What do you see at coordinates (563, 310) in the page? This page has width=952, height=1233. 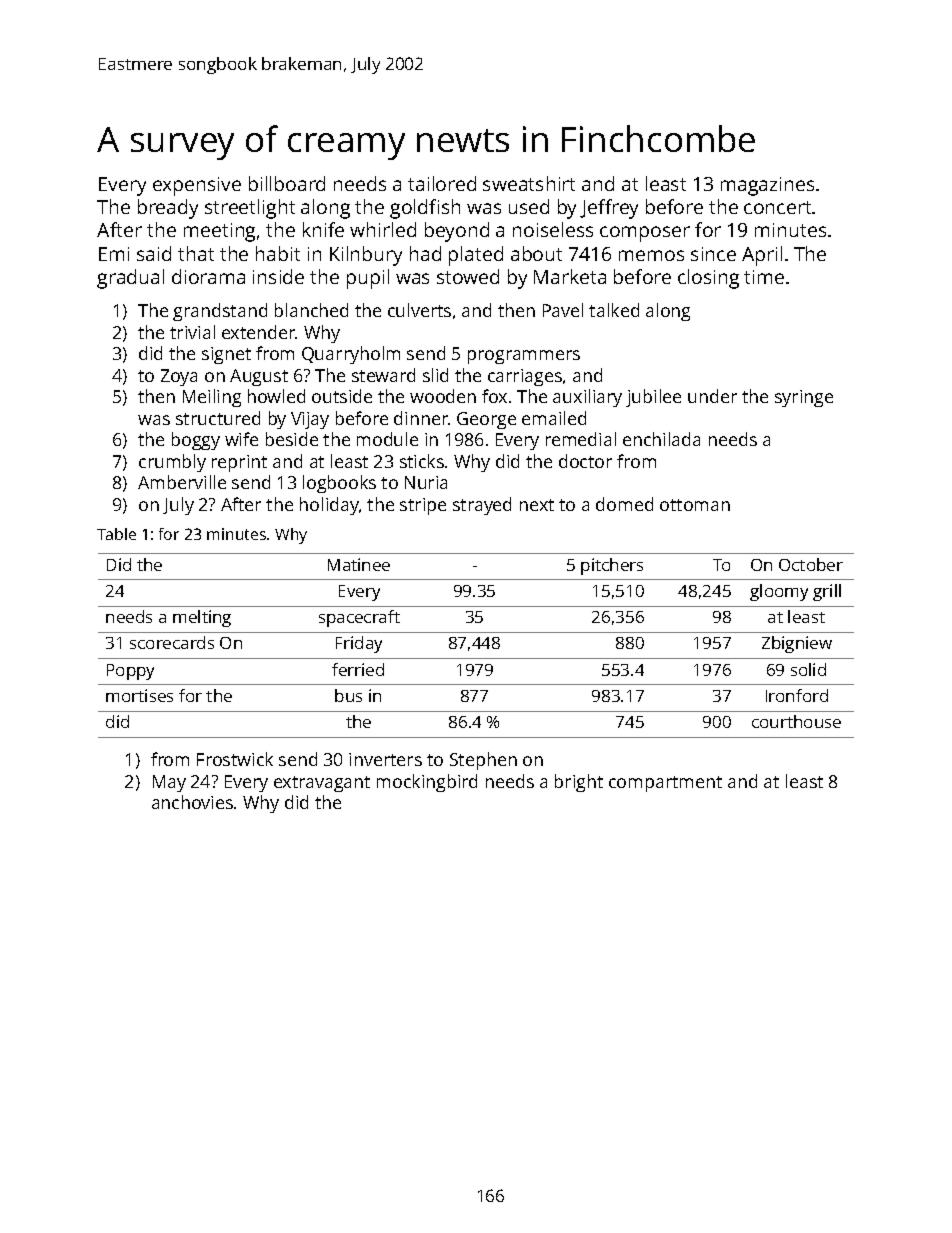 I see `Pavel` at bounding box center [563, 310].
